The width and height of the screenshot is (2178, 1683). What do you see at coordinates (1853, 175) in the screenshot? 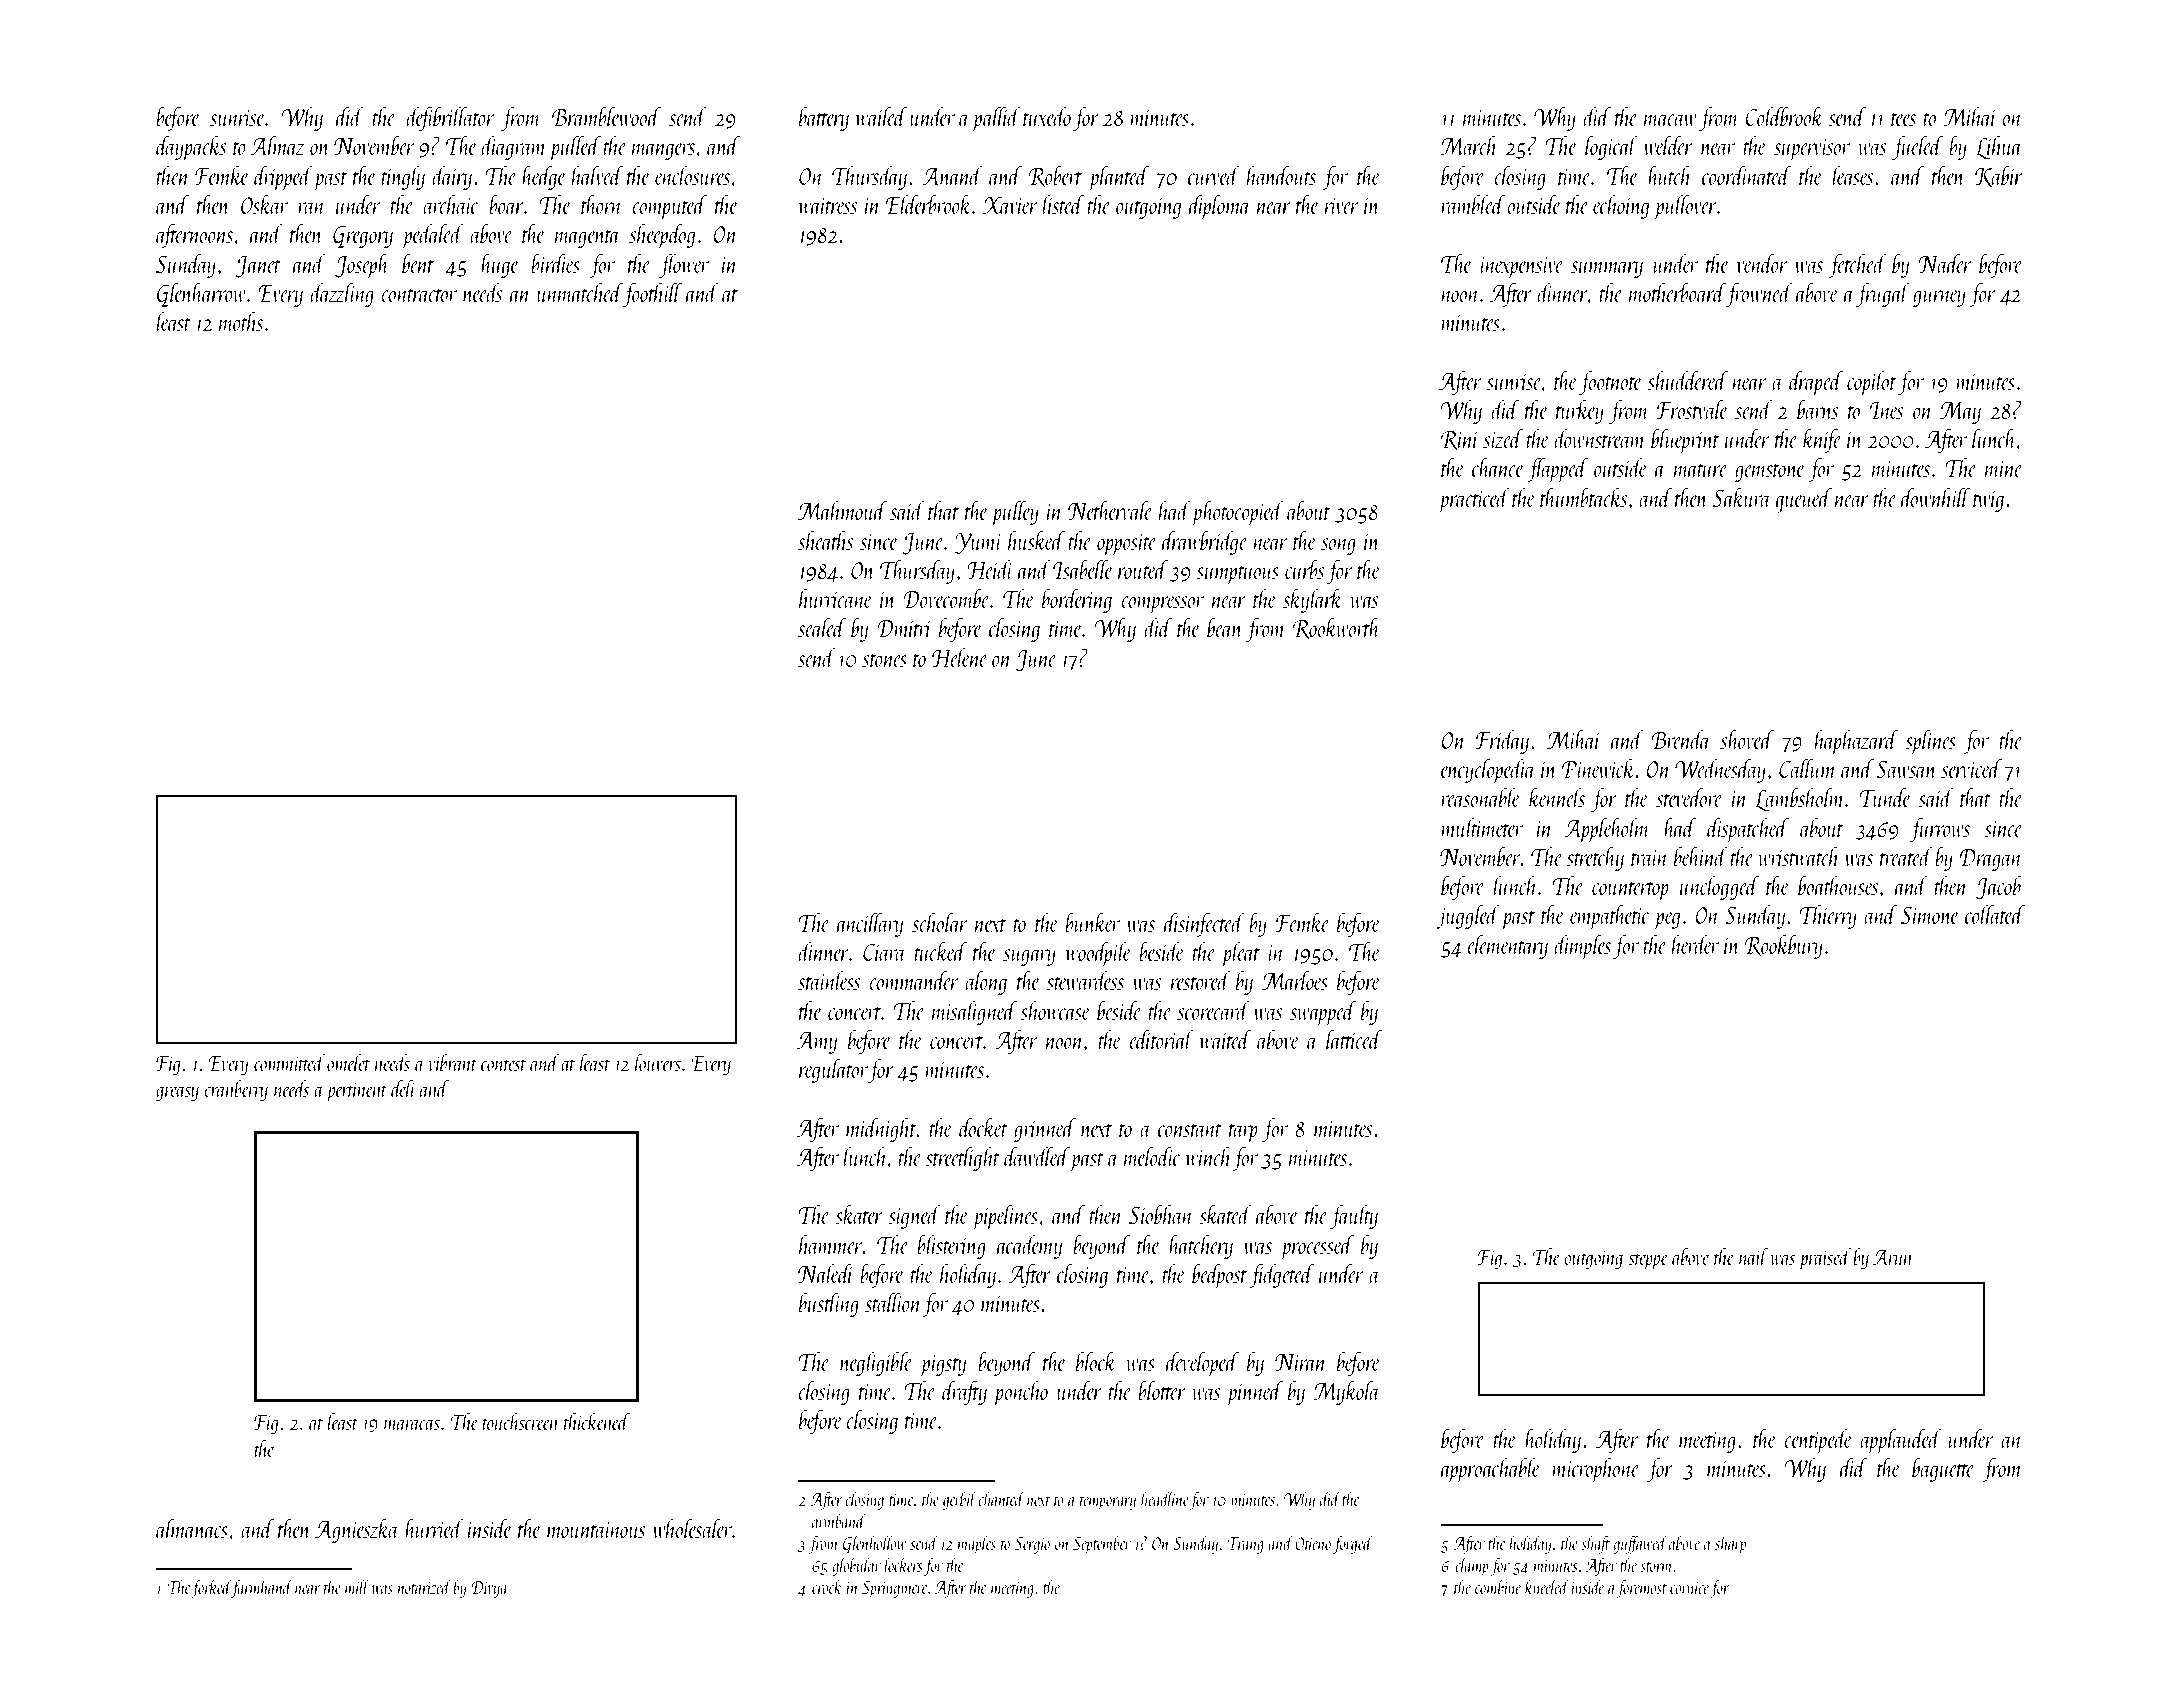
I see `leases` at bounding box center [1853, 175].
